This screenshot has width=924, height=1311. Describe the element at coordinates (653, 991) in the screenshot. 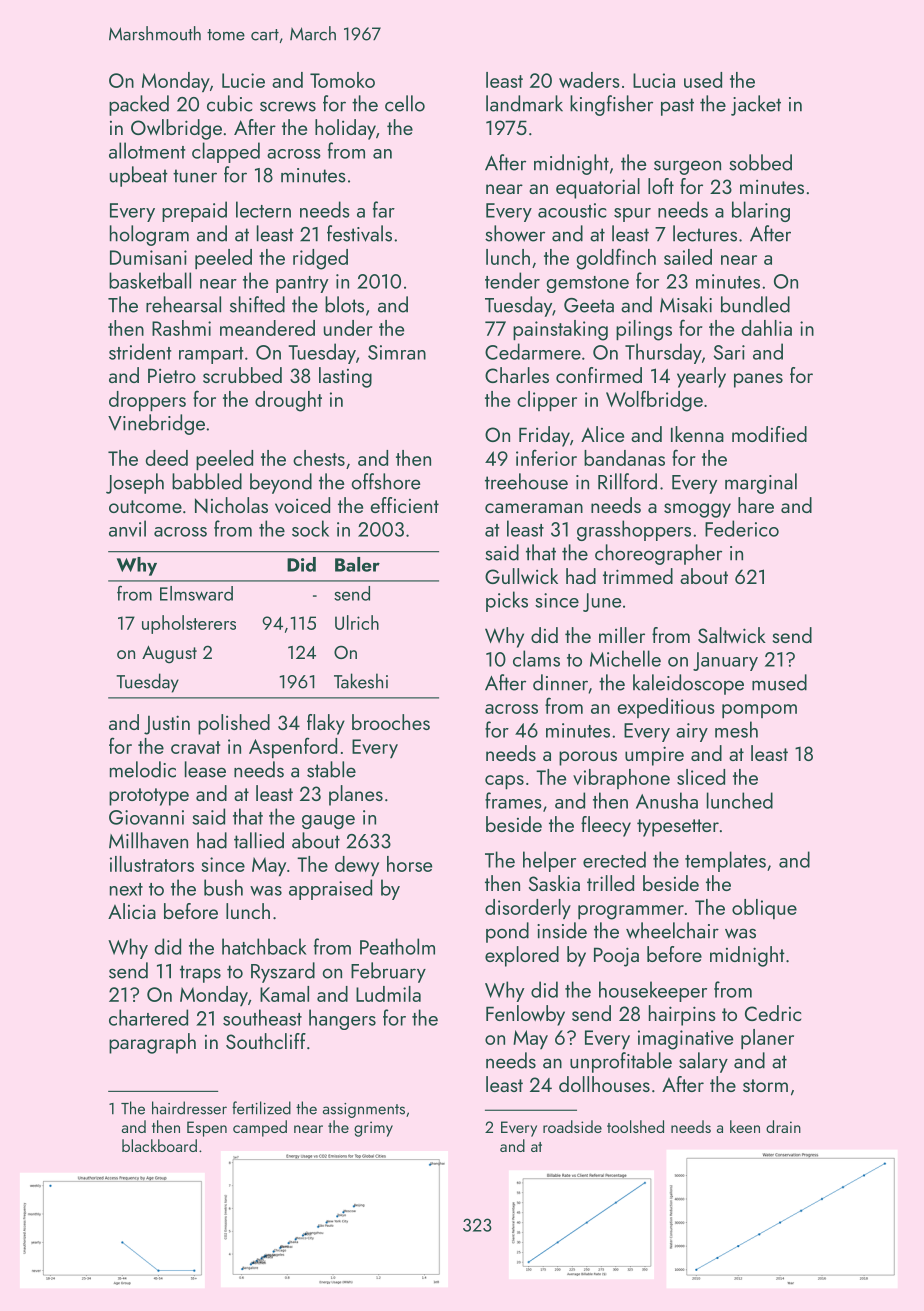

I see `housekeeper` at that location.
